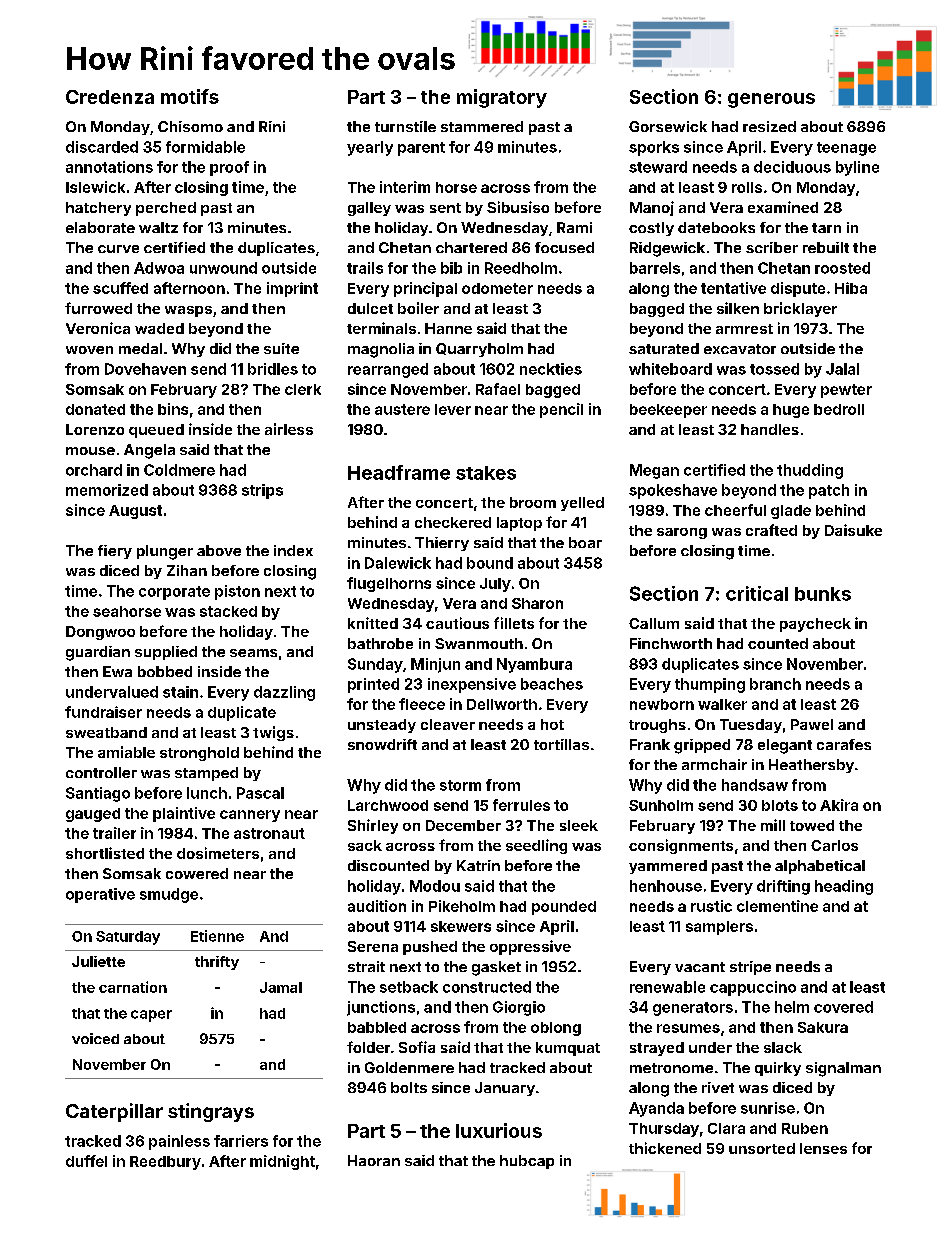  What do you see at coordinates (719, 928) in the screenshot?
I see `samplers` at bounding box center [719, 928].
